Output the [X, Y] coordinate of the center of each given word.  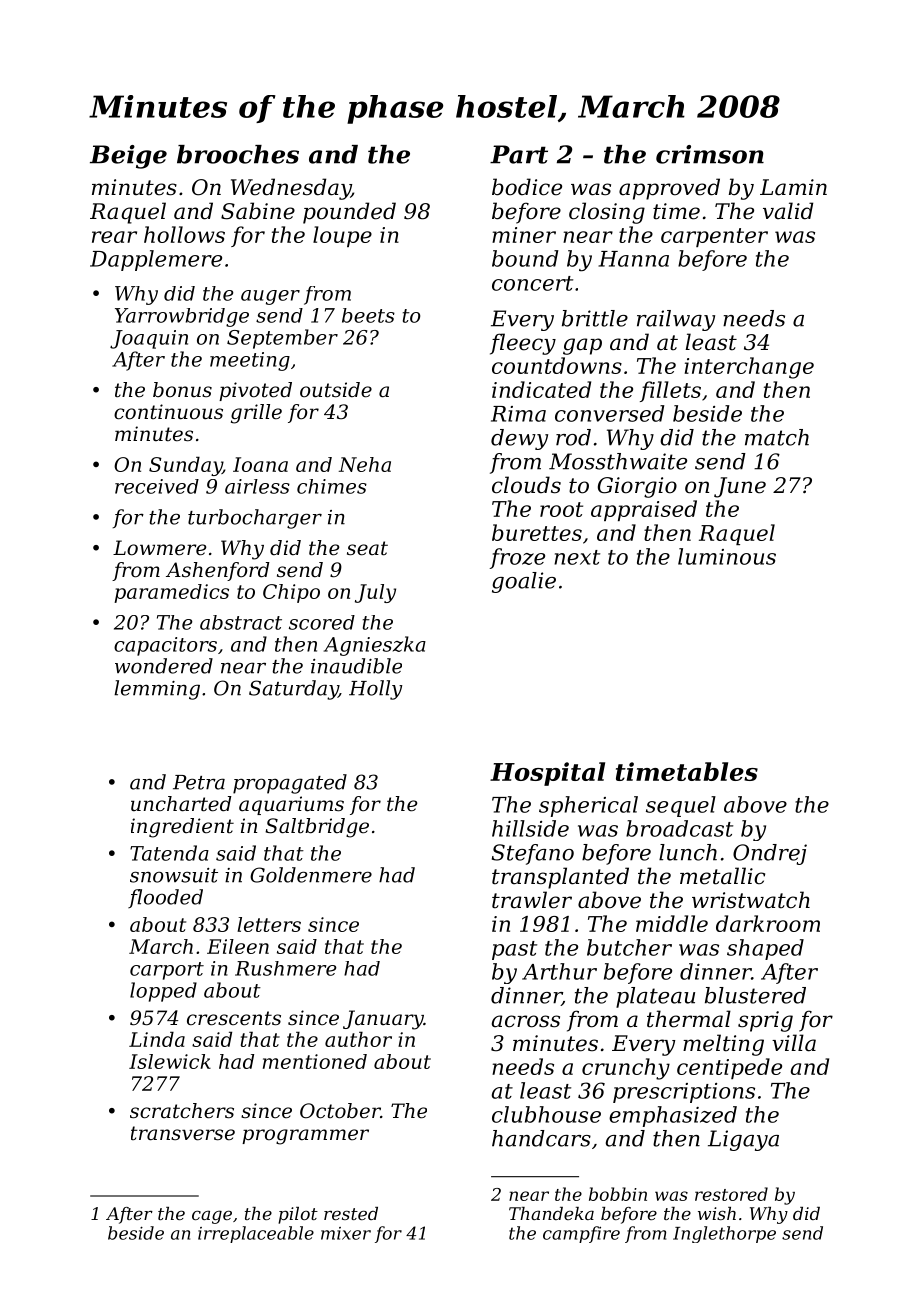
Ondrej [770, 854]
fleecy [523, 344]
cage [212, 1217]
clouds [526, 485]
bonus [182, 389]
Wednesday [291, 189]
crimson [710, 154]
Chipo [291, 593]
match [777, 437]
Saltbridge [317, 828]
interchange [749, 368]
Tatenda [169, 853]
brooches [238, 154]
